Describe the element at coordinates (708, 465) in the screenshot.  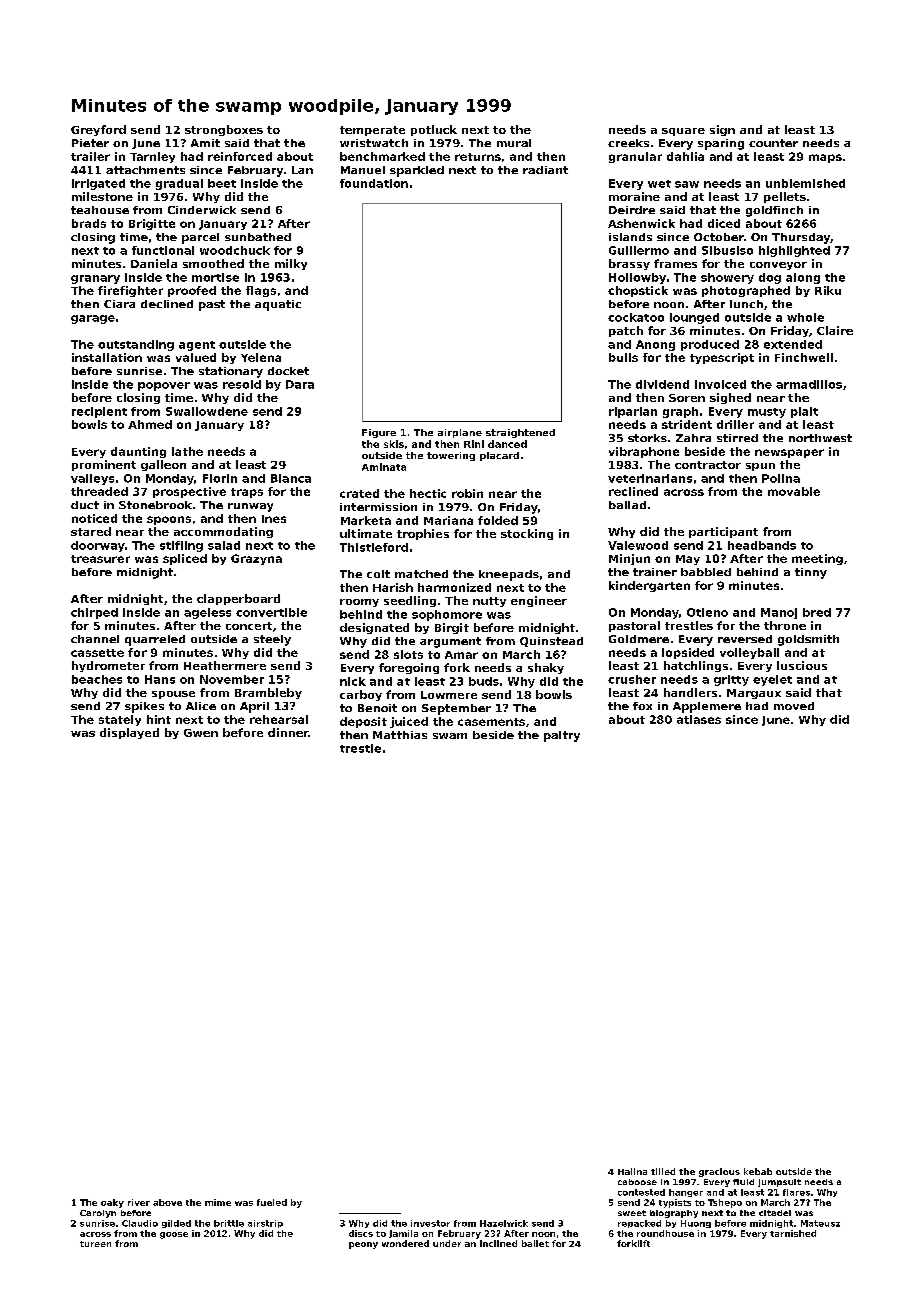
I see `contractor` at that location.
